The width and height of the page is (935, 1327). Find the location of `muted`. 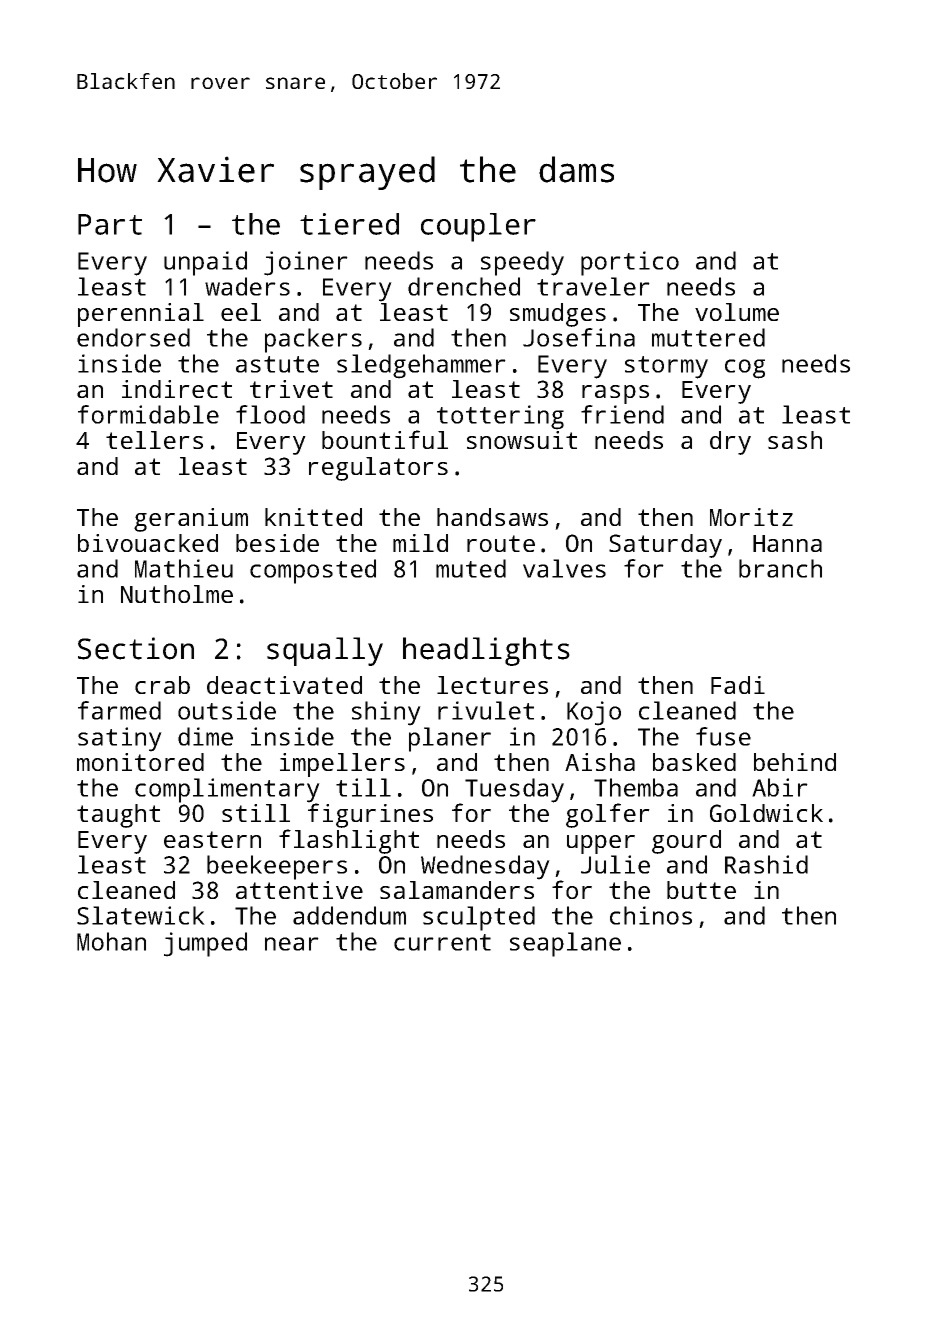

muted is located at coordinates (471, 568).
